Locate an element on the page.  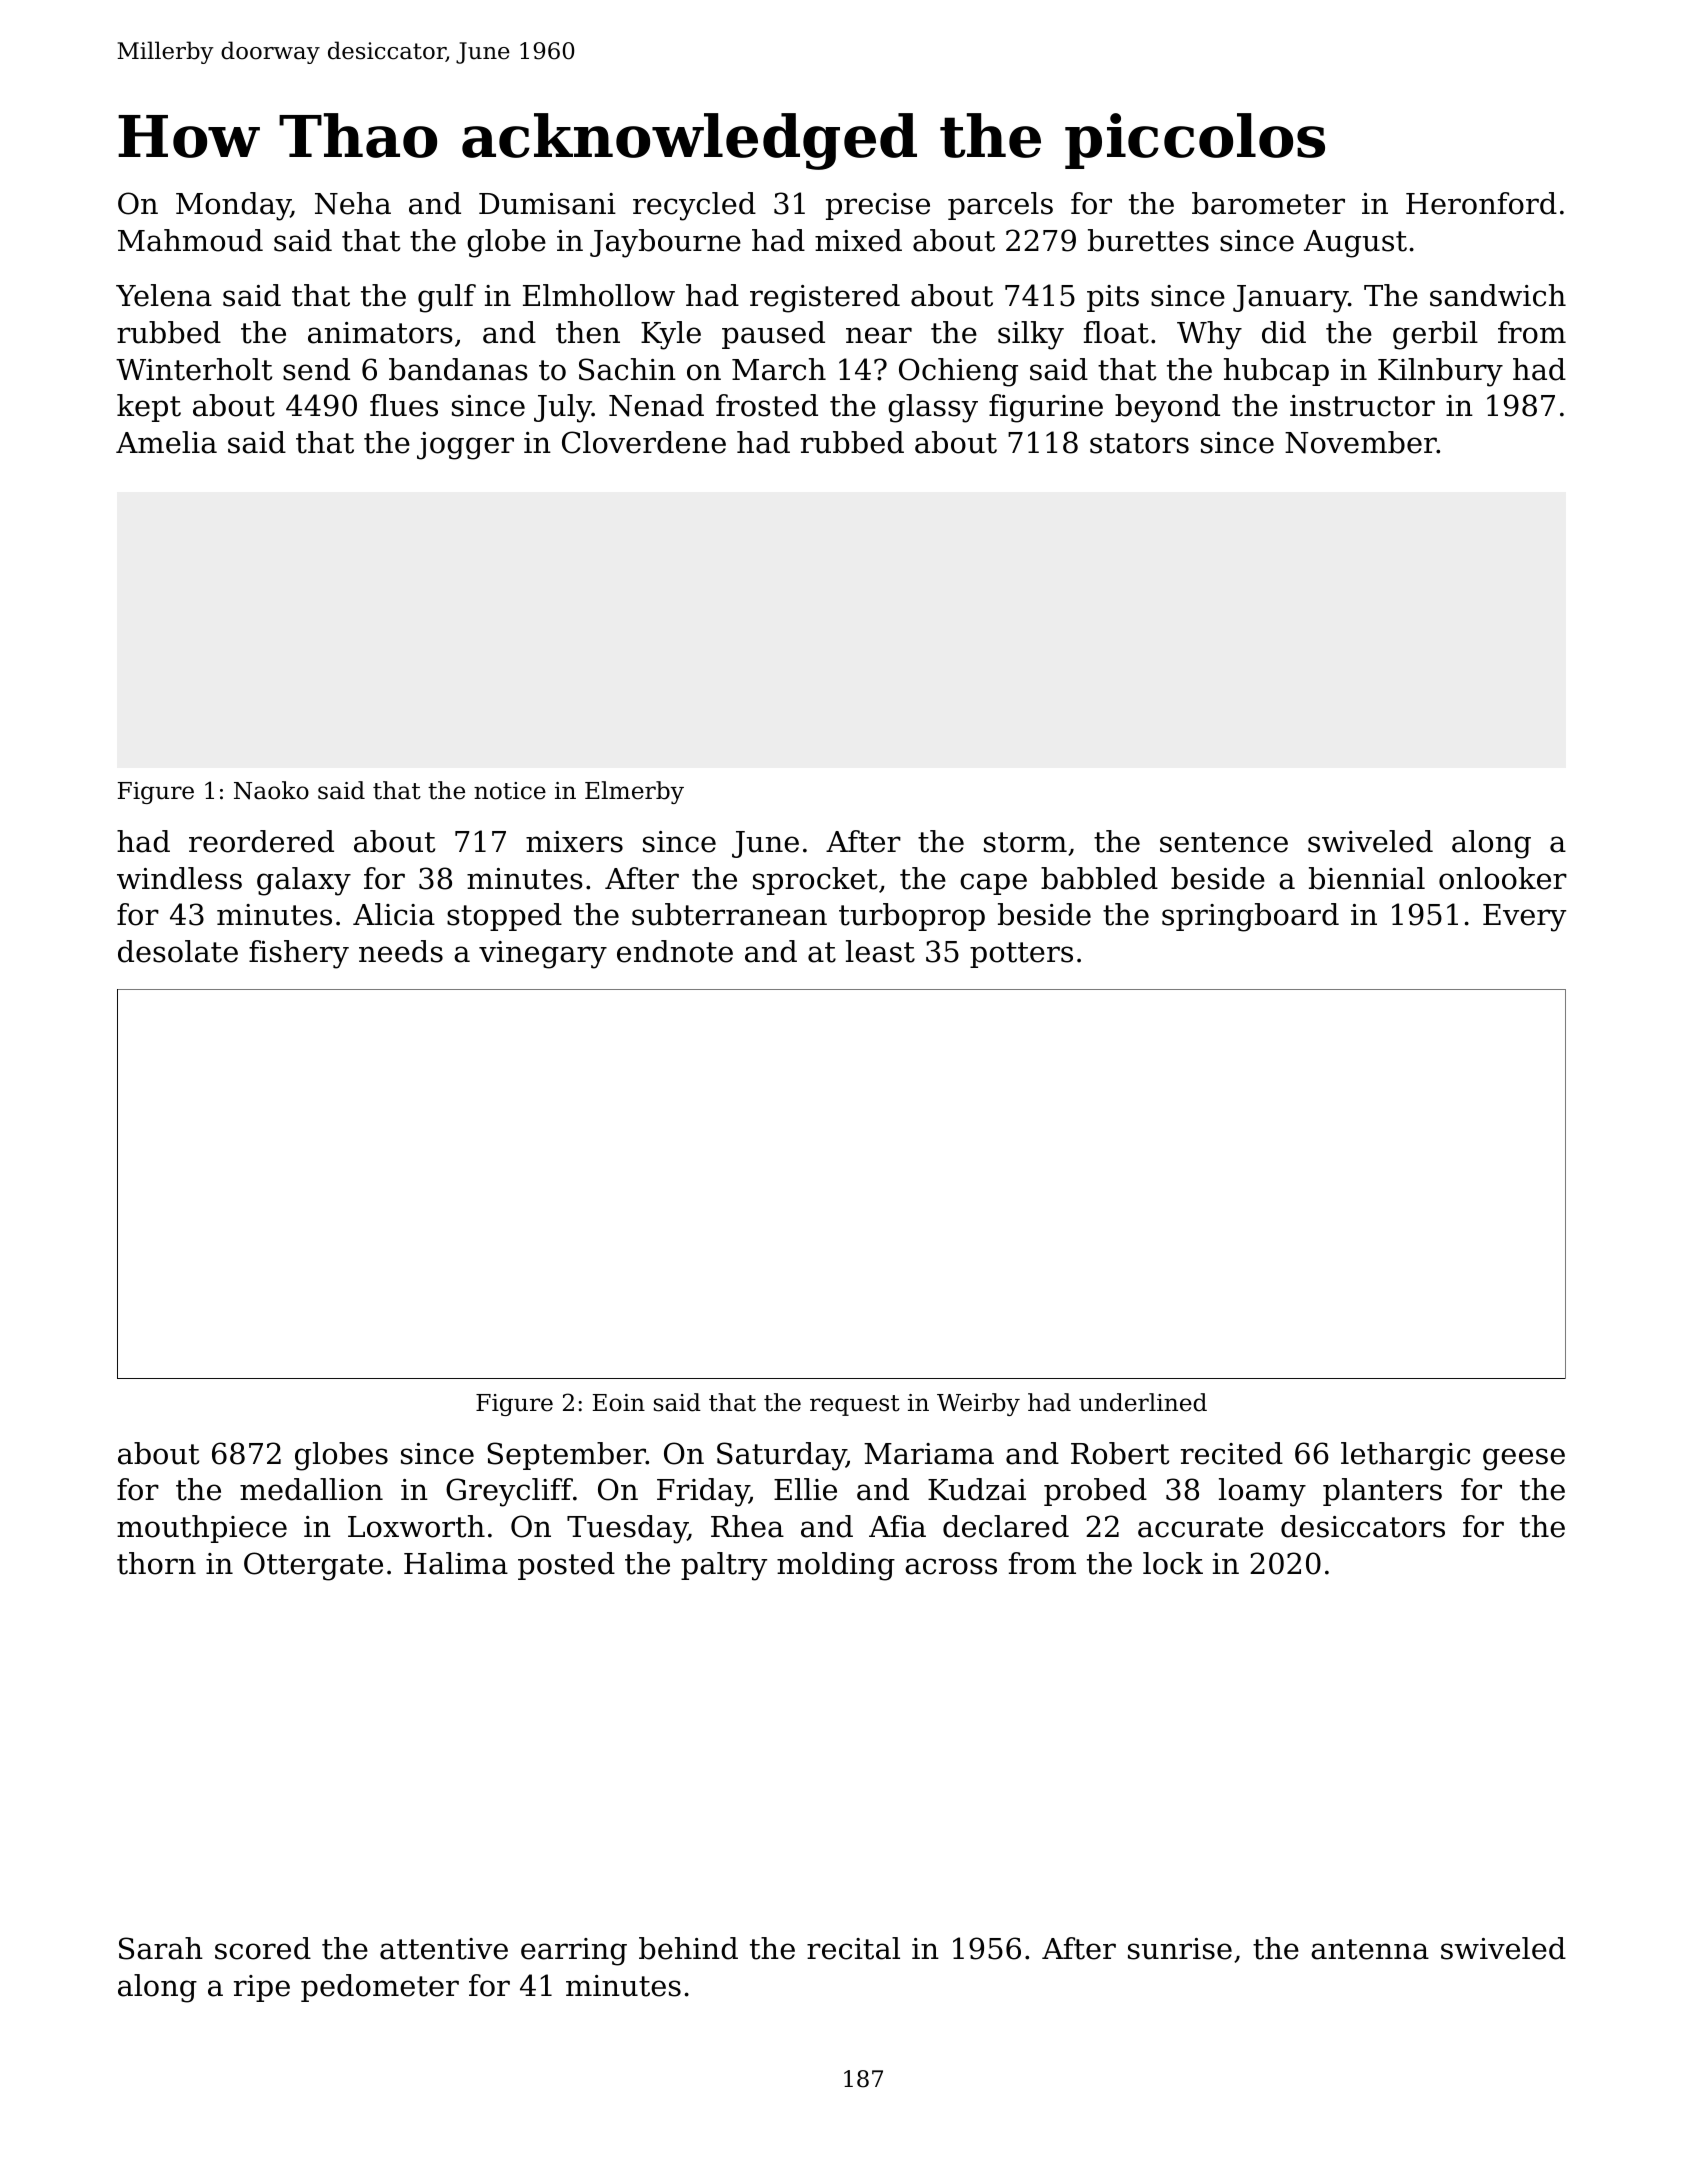
medallion is located at coordinates (311, 1489).
